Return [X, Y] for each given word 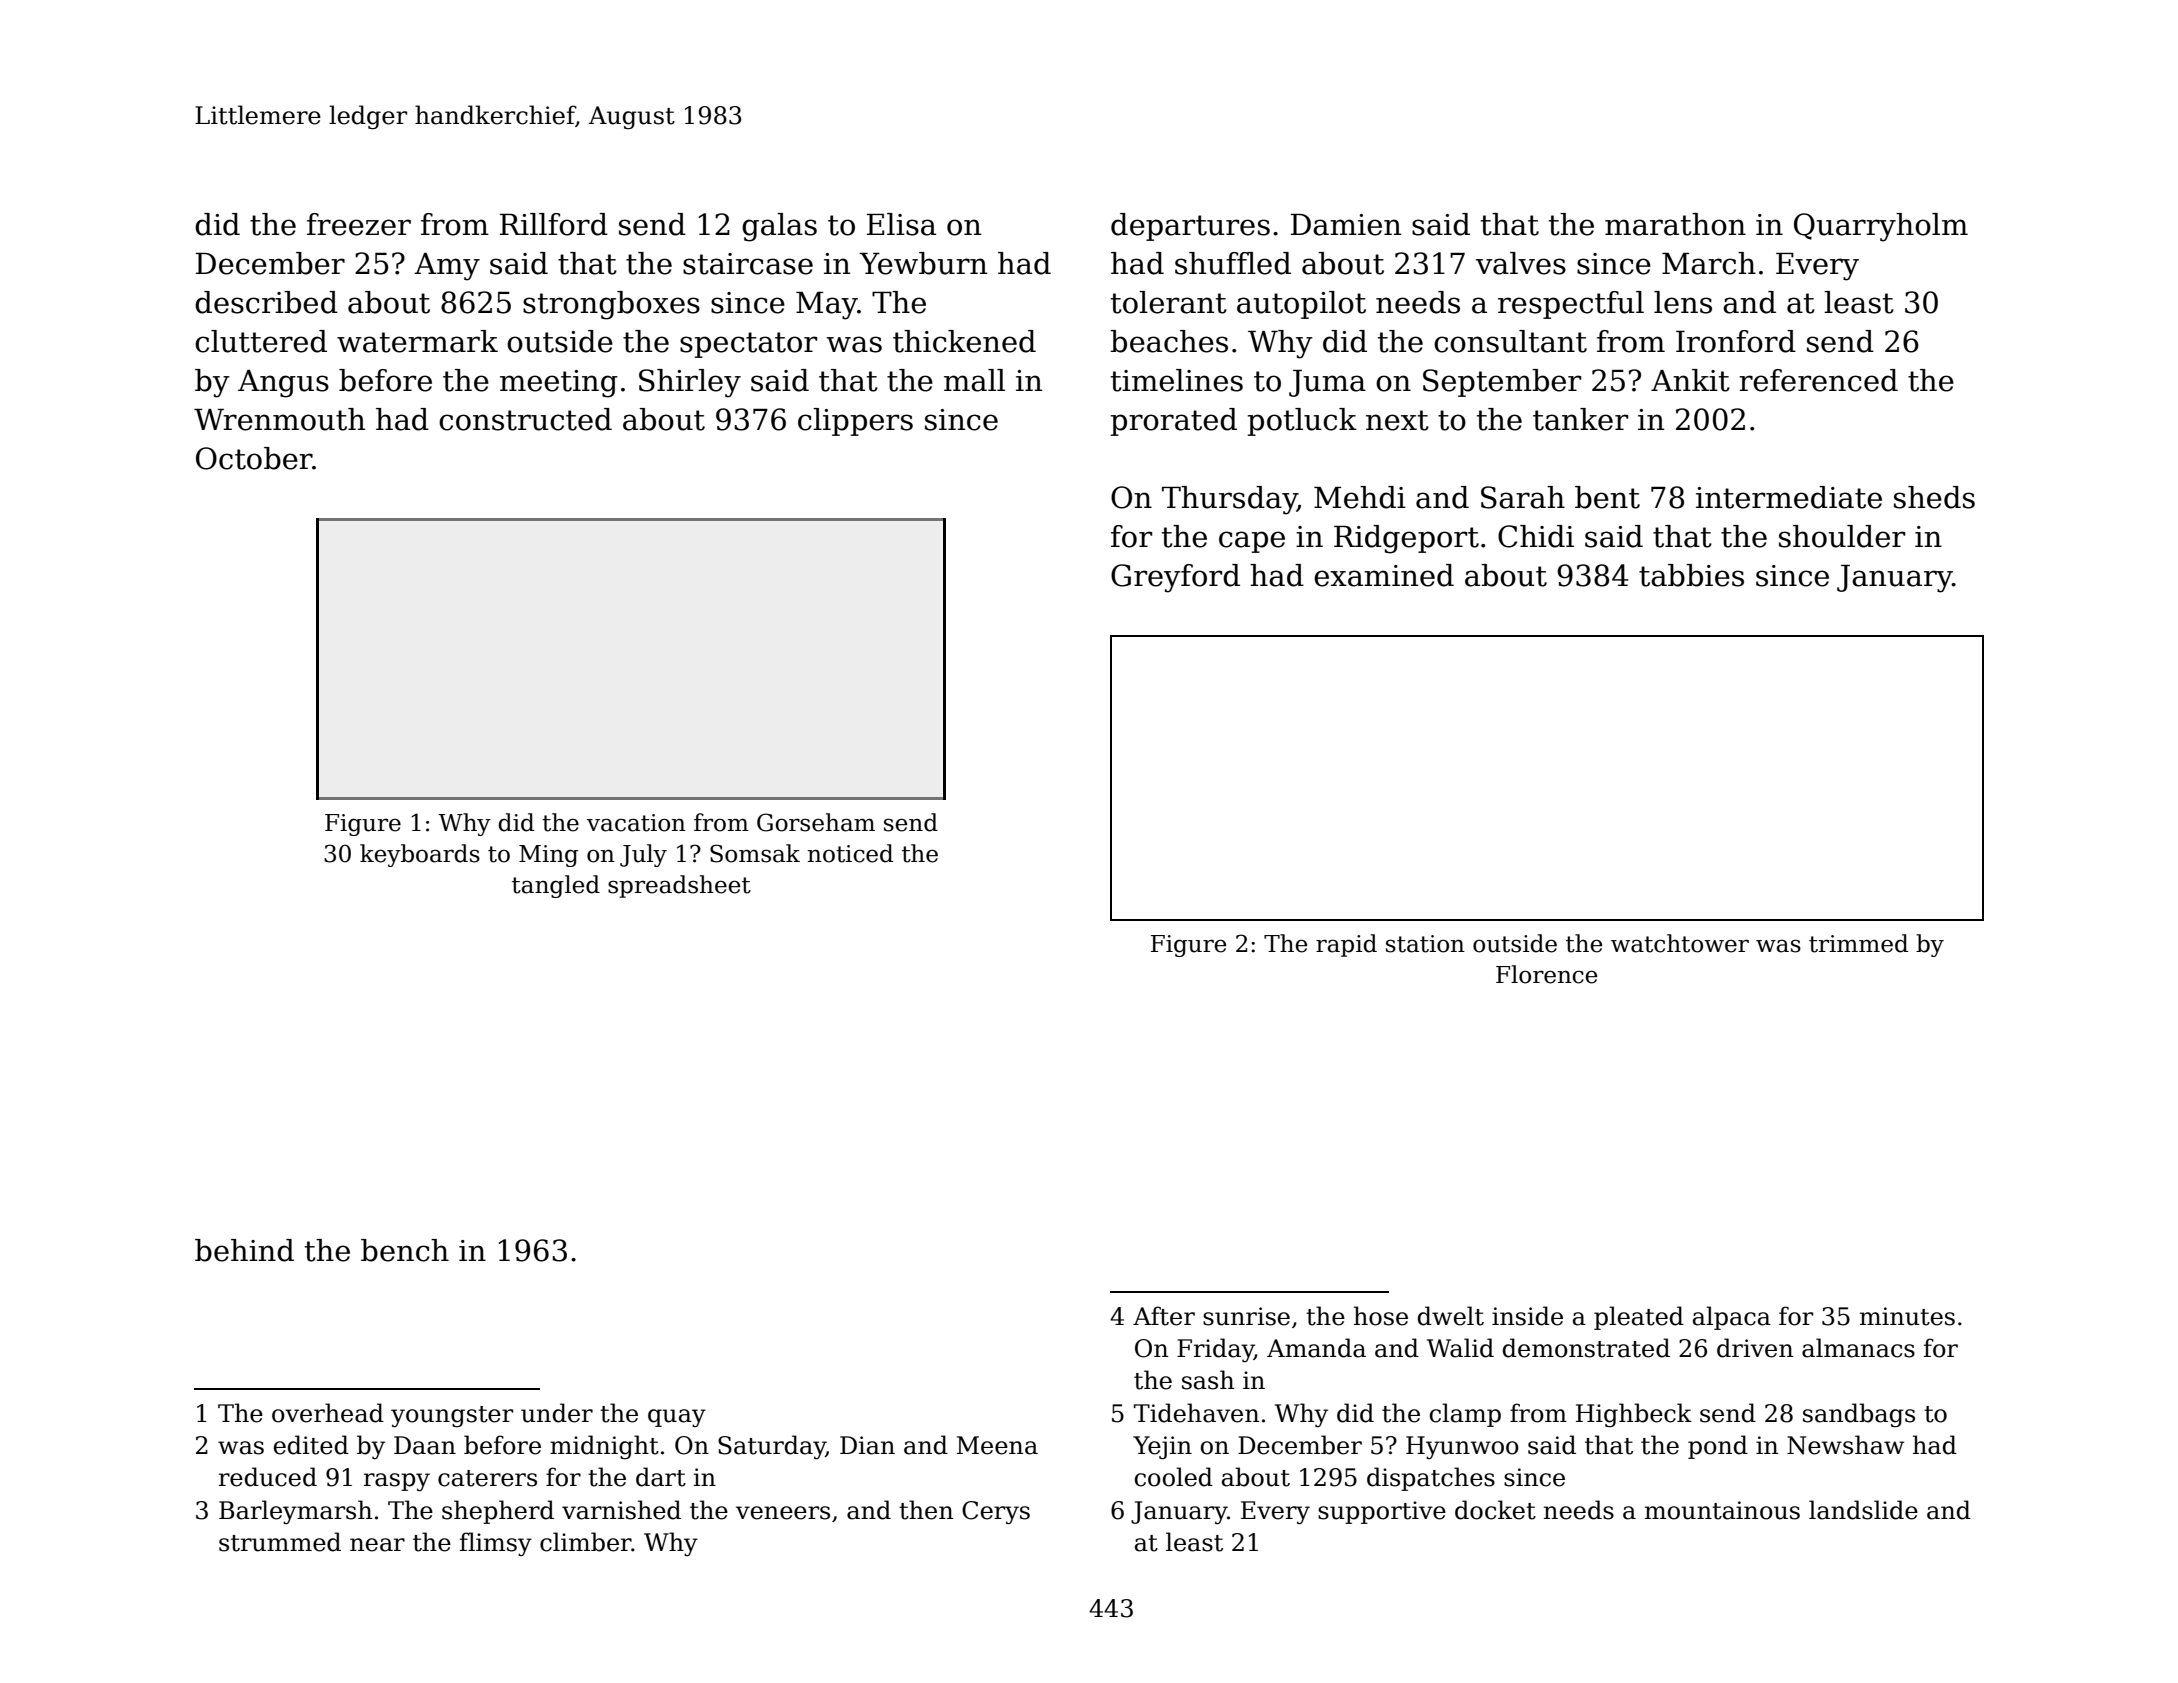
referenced [1818, 380]
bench [405, 1250]
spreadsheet [679, 886]
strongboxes [611, 305]
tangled [556, 886]
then [926, 1510]
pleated [1639, 1318]
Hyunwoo [1462, 1447]
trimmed [1858, 943]
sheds [1934, 497]
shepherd [498, 1512]
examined [1384, 575]
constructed [525, 419]
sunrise [1246, 1316]
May [827, 306]
